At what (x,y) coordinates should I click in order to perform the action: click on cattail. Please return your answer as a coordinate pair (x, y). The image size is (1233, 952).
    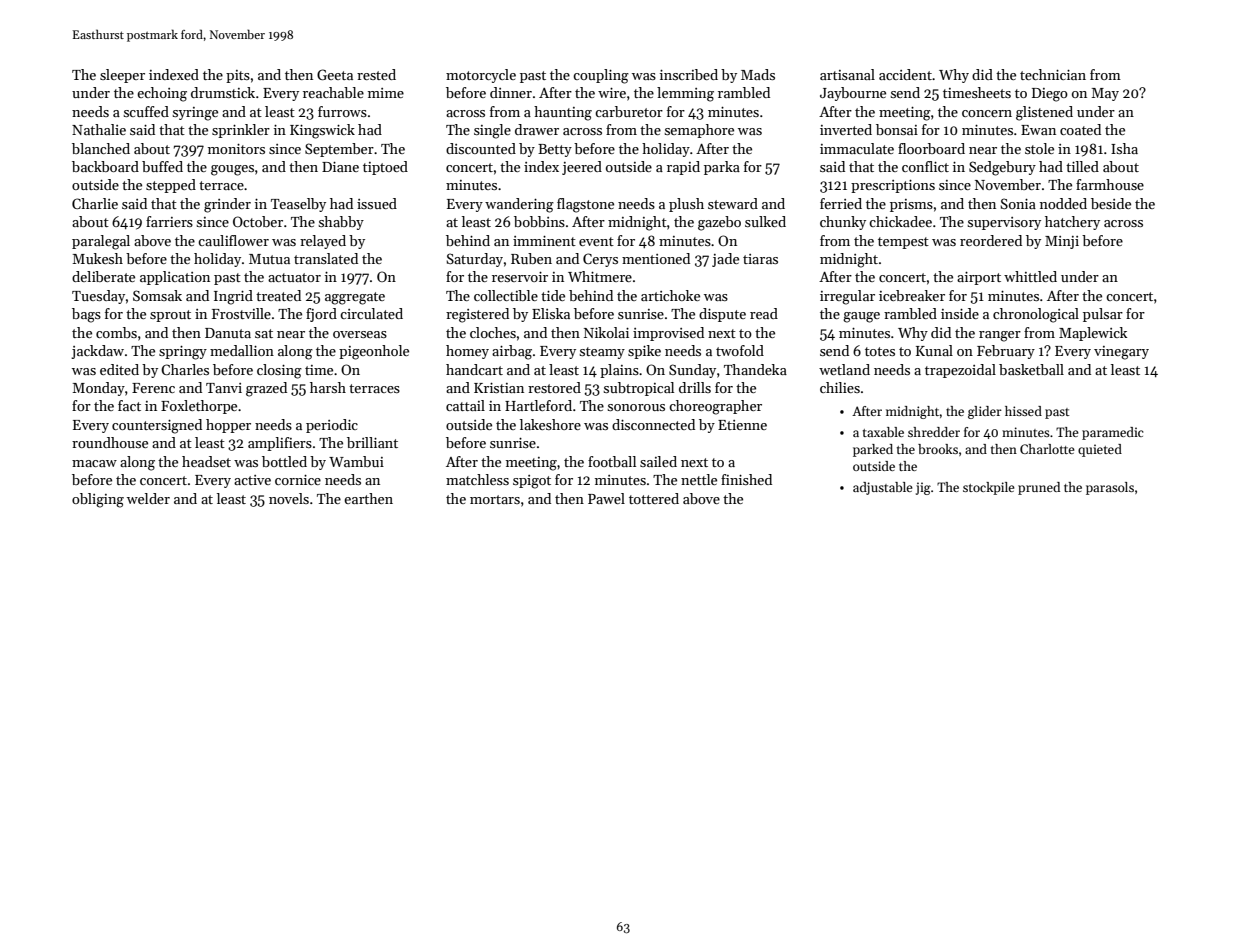
    Looking at the image, I should click on (465, 405).
